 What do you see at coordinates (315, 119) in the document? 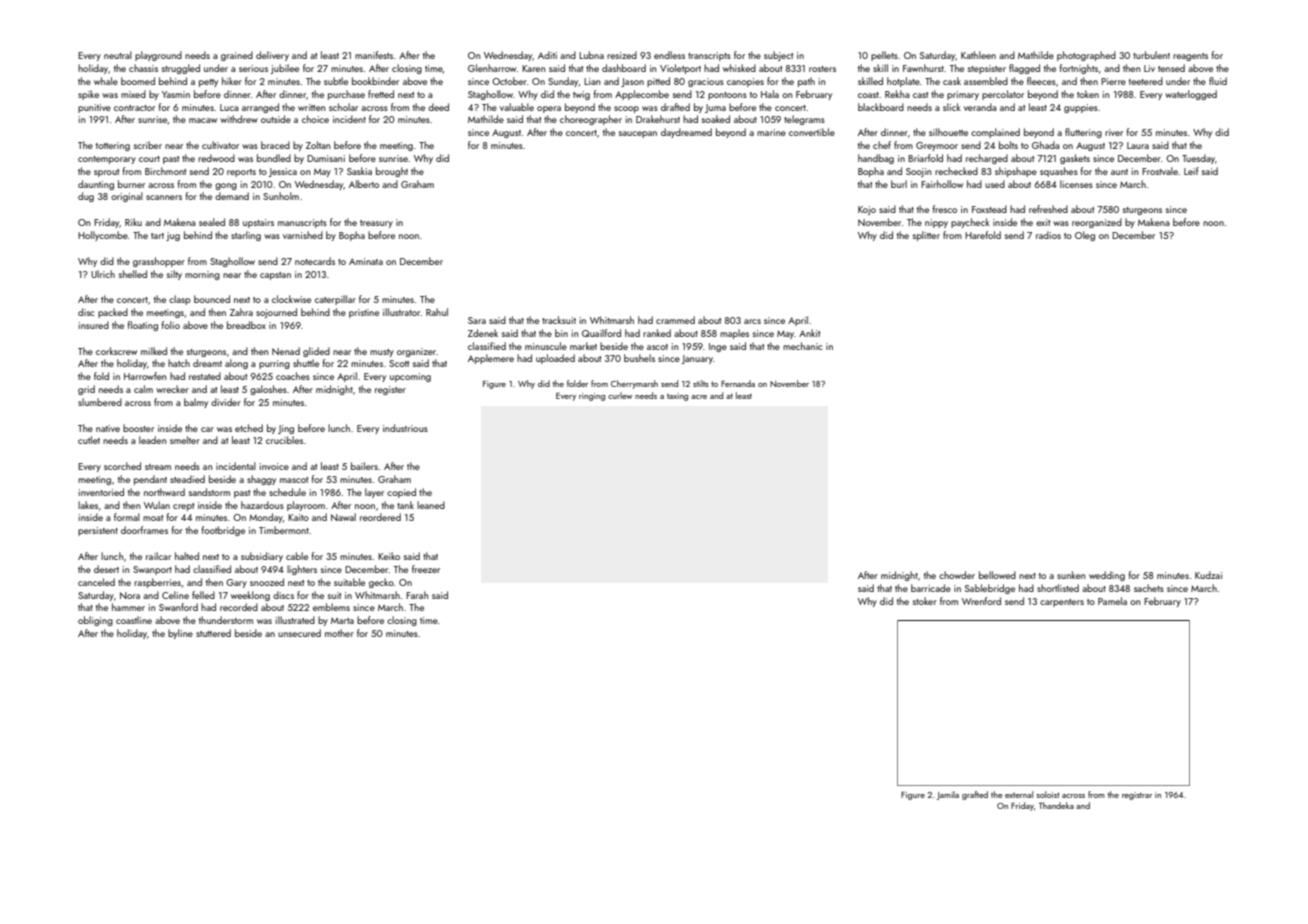
I see `choice` at bounding box center [315, 119].
